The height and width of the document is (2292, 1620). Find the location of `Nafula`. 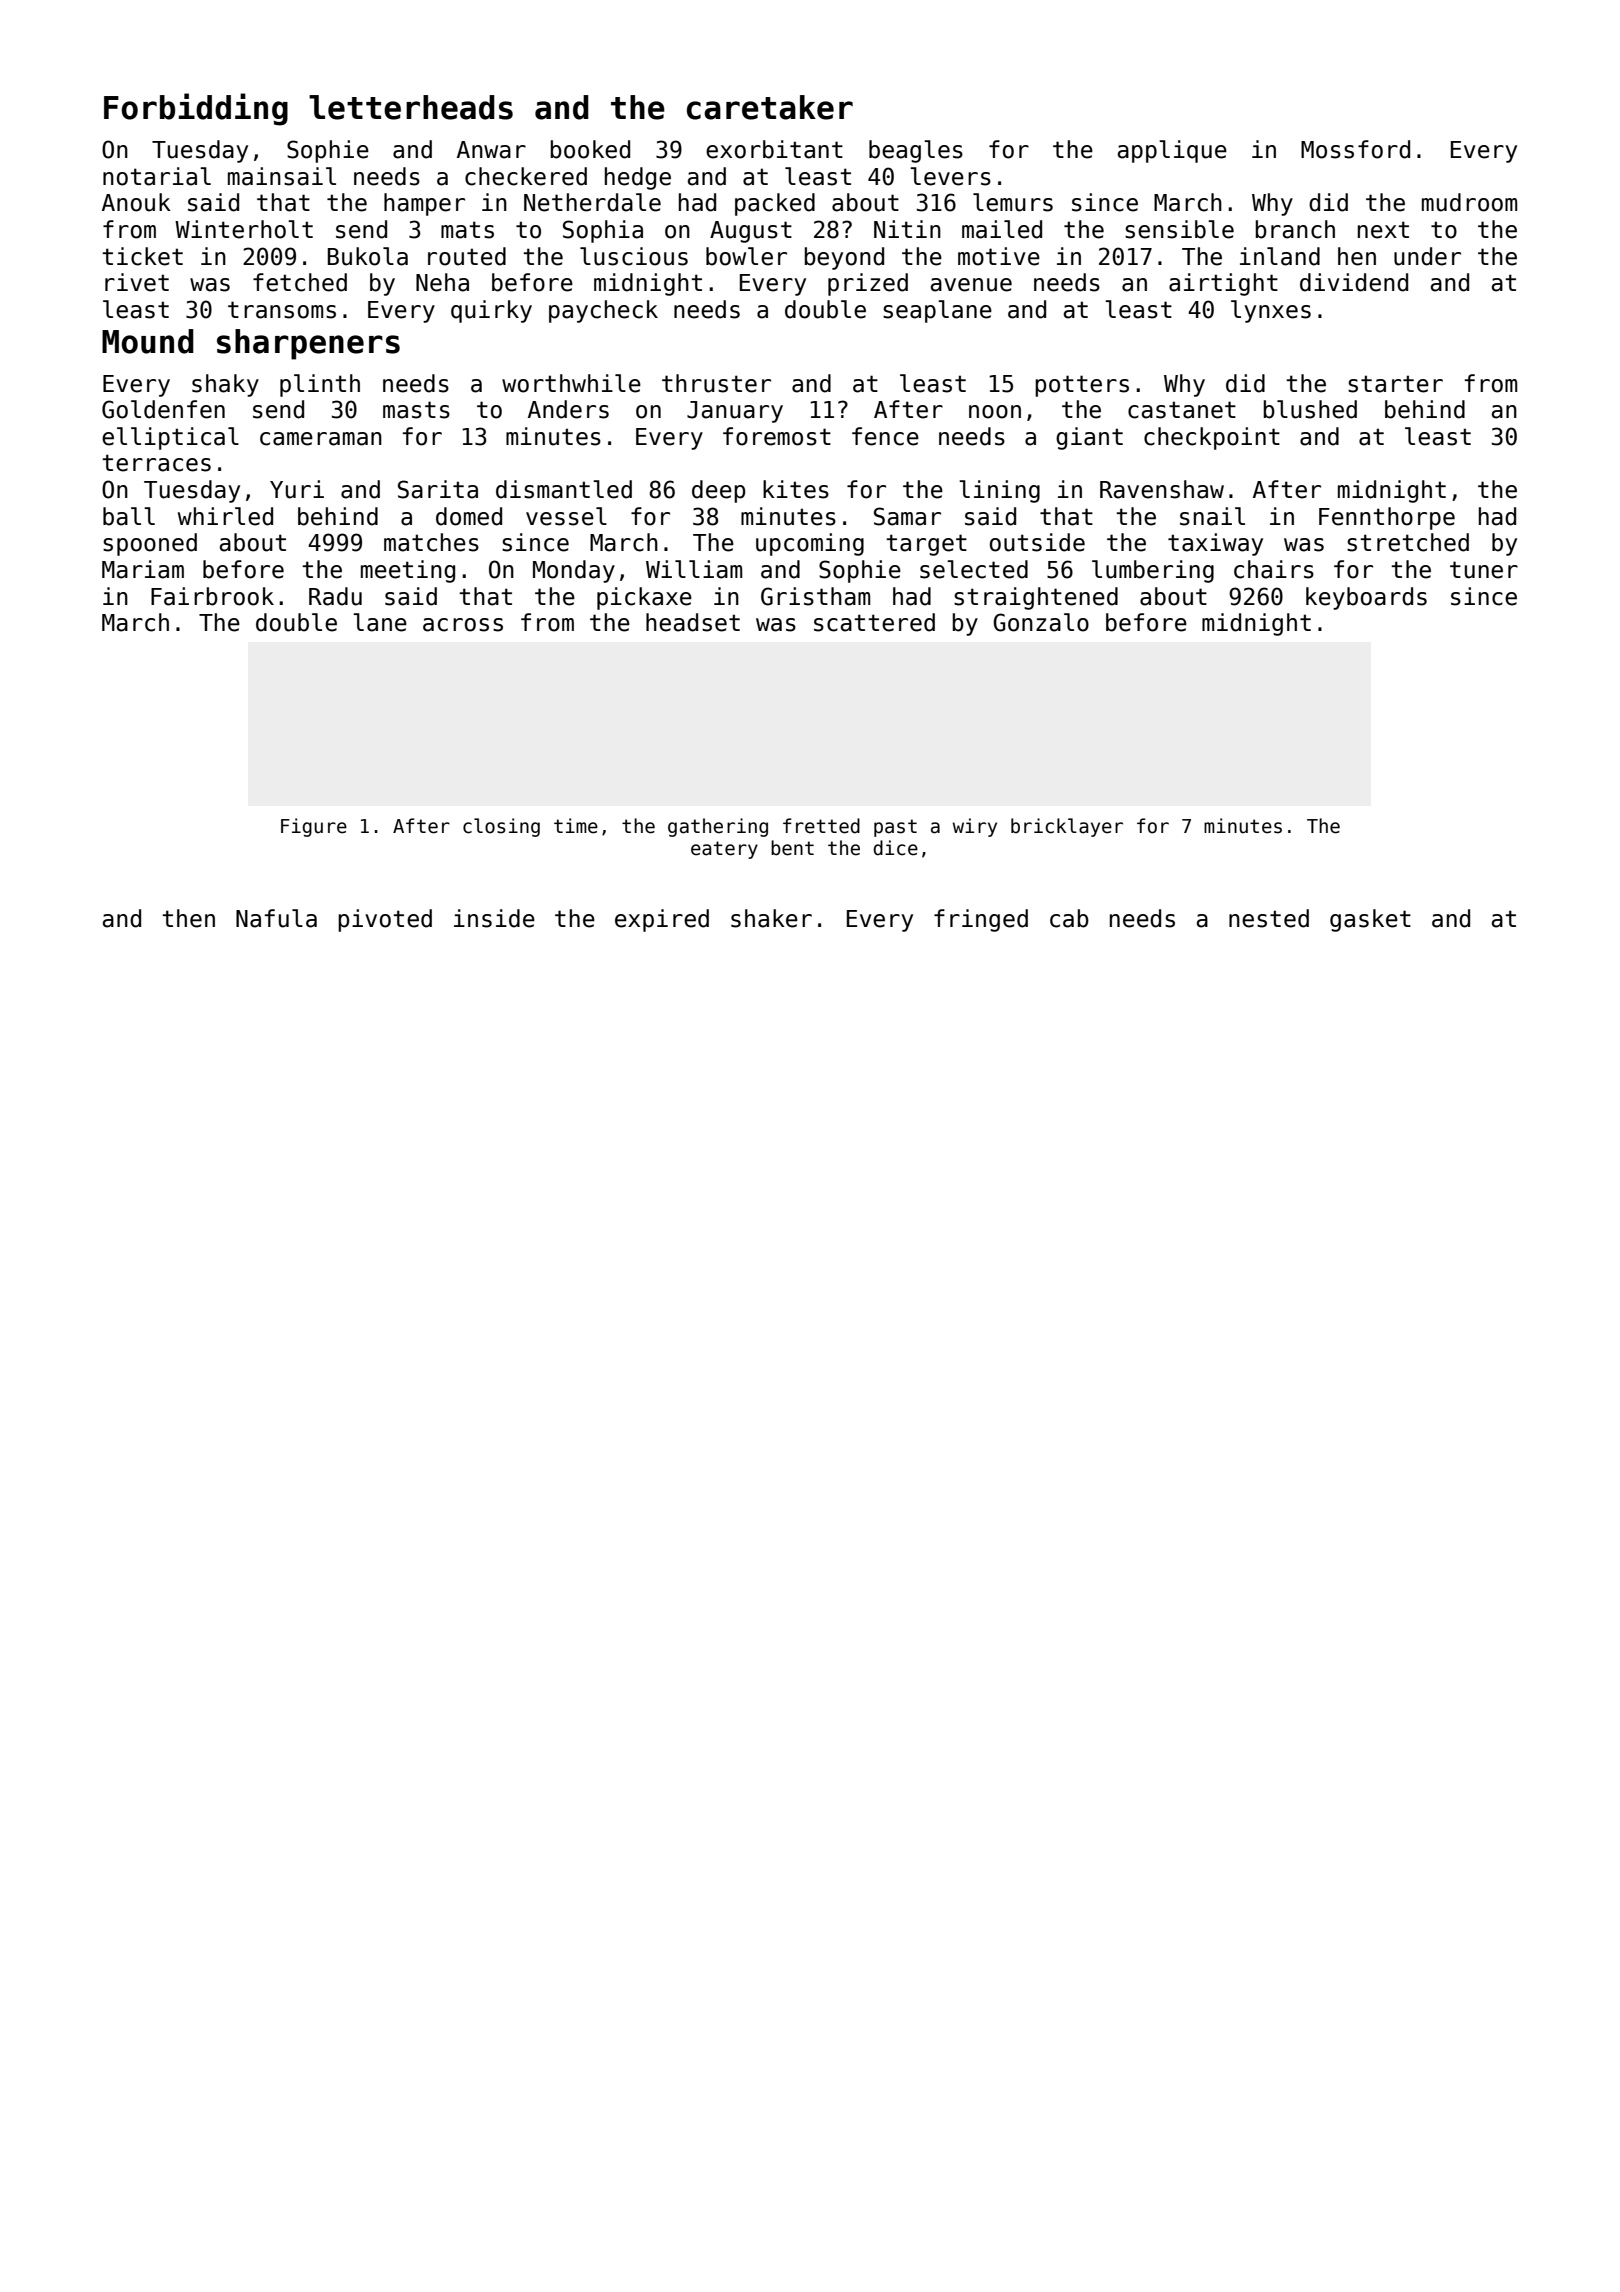

Nafula is located at coordinates (276, 918).
